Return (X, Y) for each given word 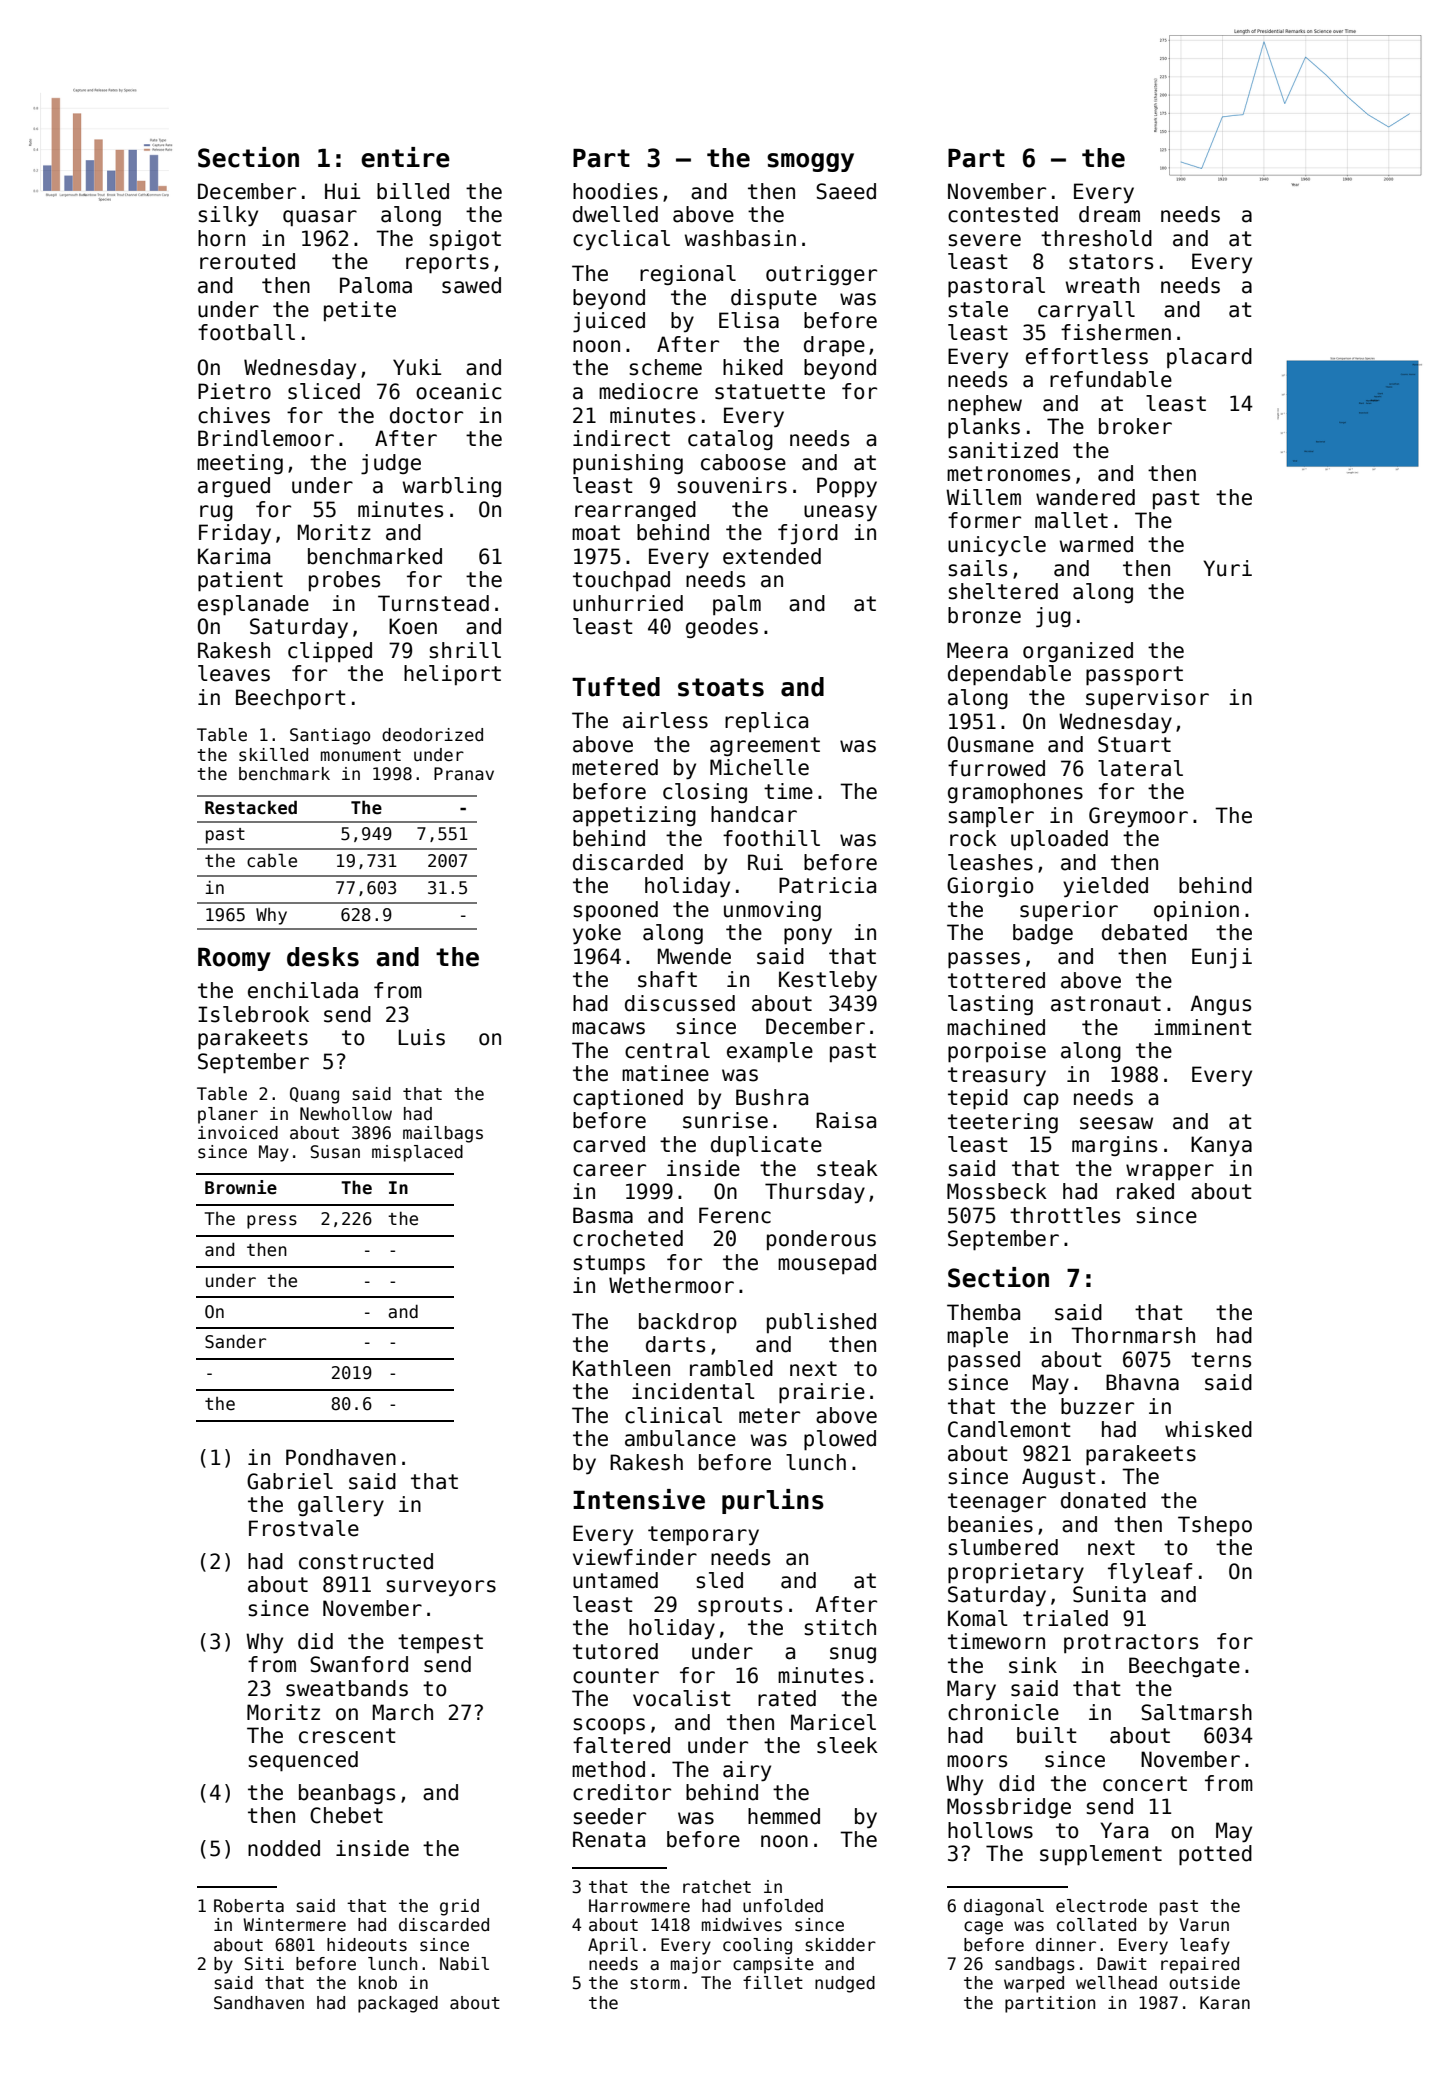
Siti (264, 1964)
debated (1144, 932)
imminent (1203, 1027)
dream (1109, 214)
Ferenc (735, 1215)
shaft (667, 979)
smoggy (810, 162)
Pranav (464, 774)
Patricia (827, 885)
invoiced (238, 1133)
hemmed (784, 1816)
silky (228, 216)
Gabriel (290, 1481)
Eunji (1222, 958)
